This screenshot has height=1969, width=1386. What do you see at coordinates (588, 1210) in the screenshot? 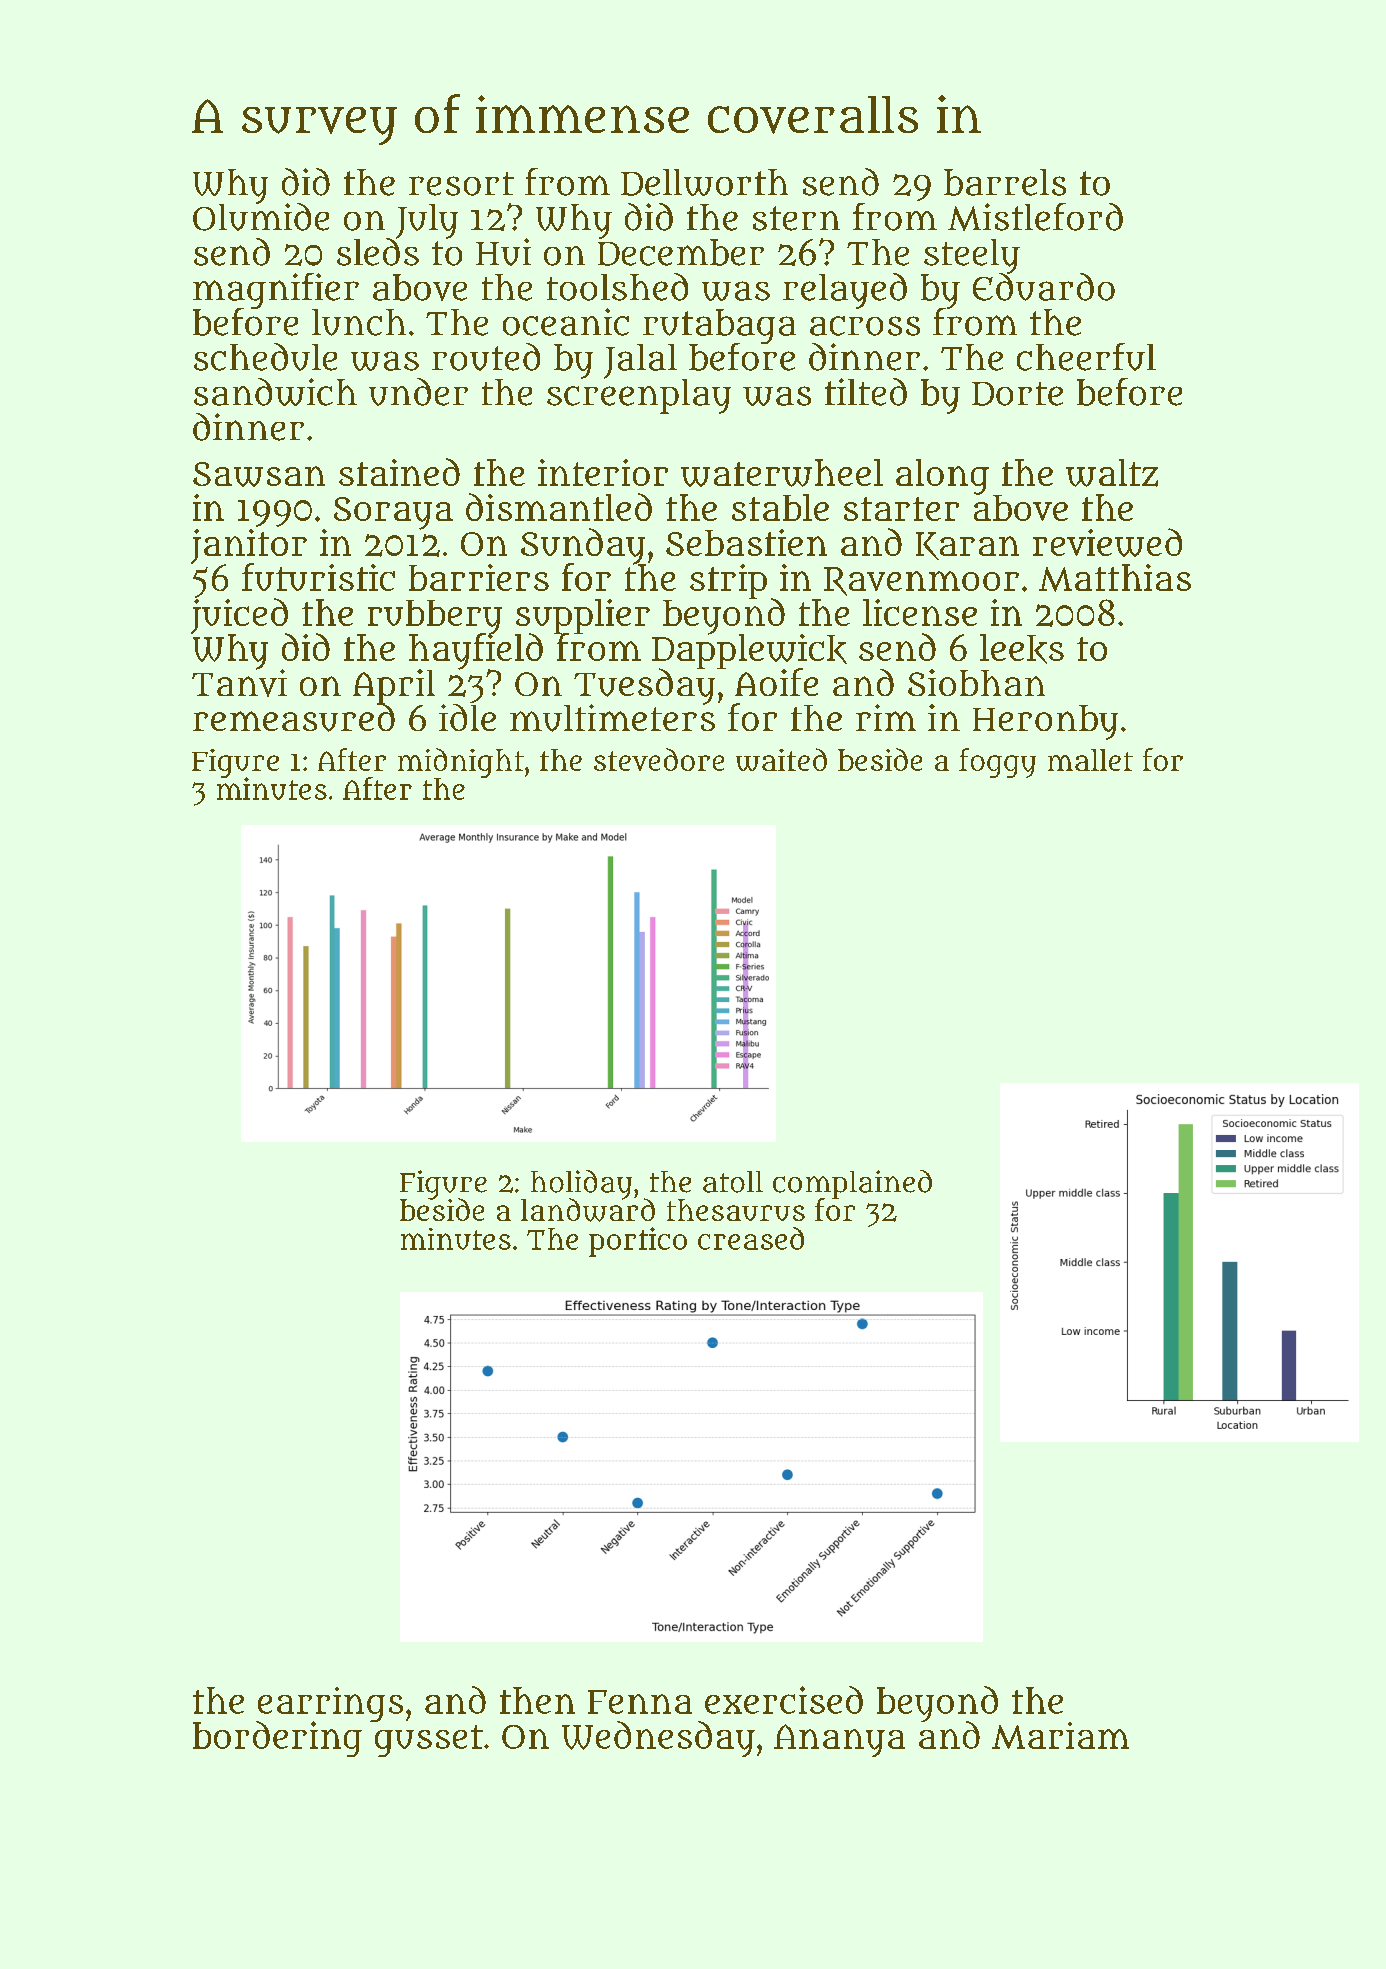
I see `landward` at bounding box center [588, 1210].
